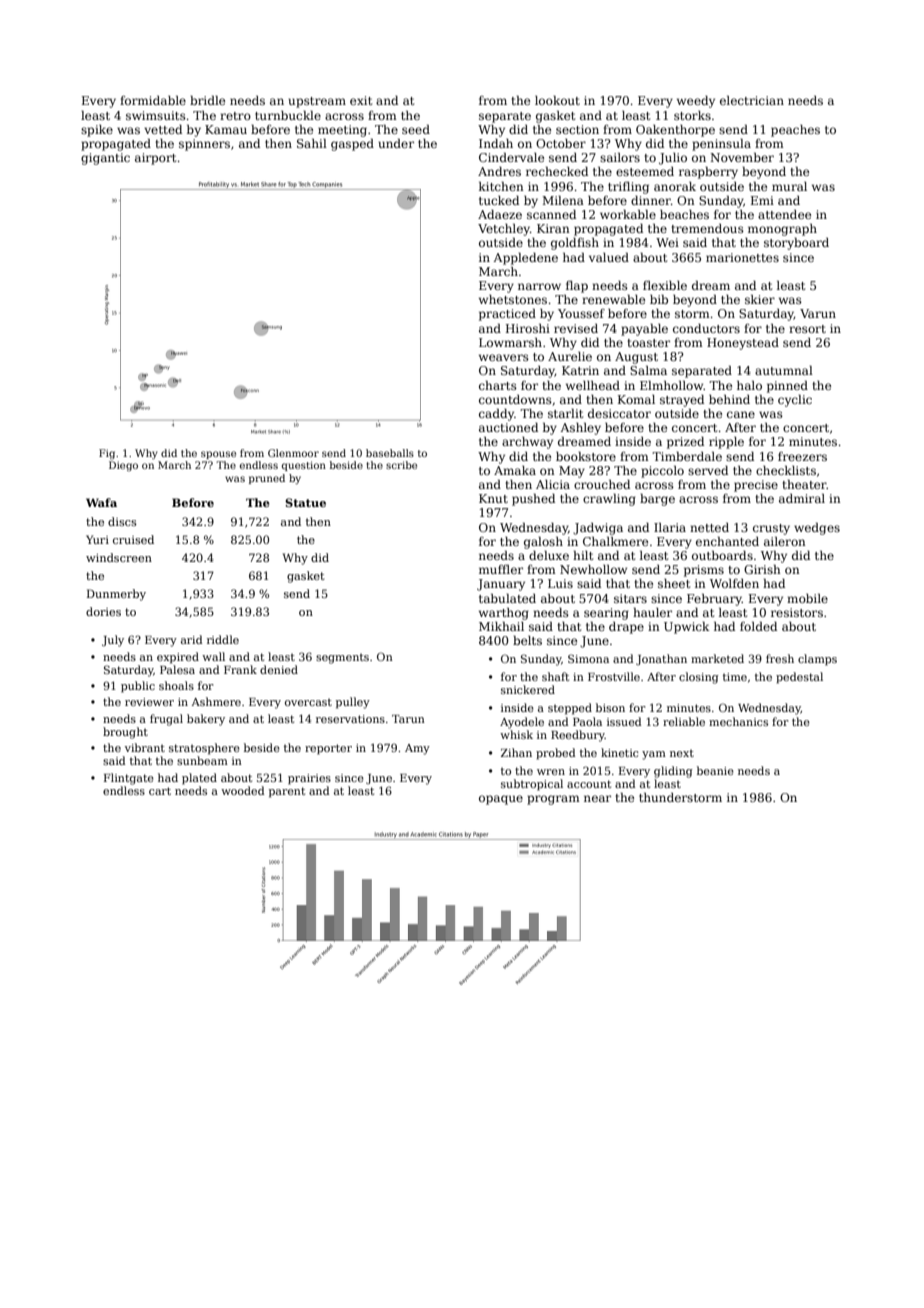 Image resolution: width=924 pixels, height=1308 pixels. What do you see at coordinates (818, 313) in the screenshot?
I see `Varun` at bounding box center [818, 313].
